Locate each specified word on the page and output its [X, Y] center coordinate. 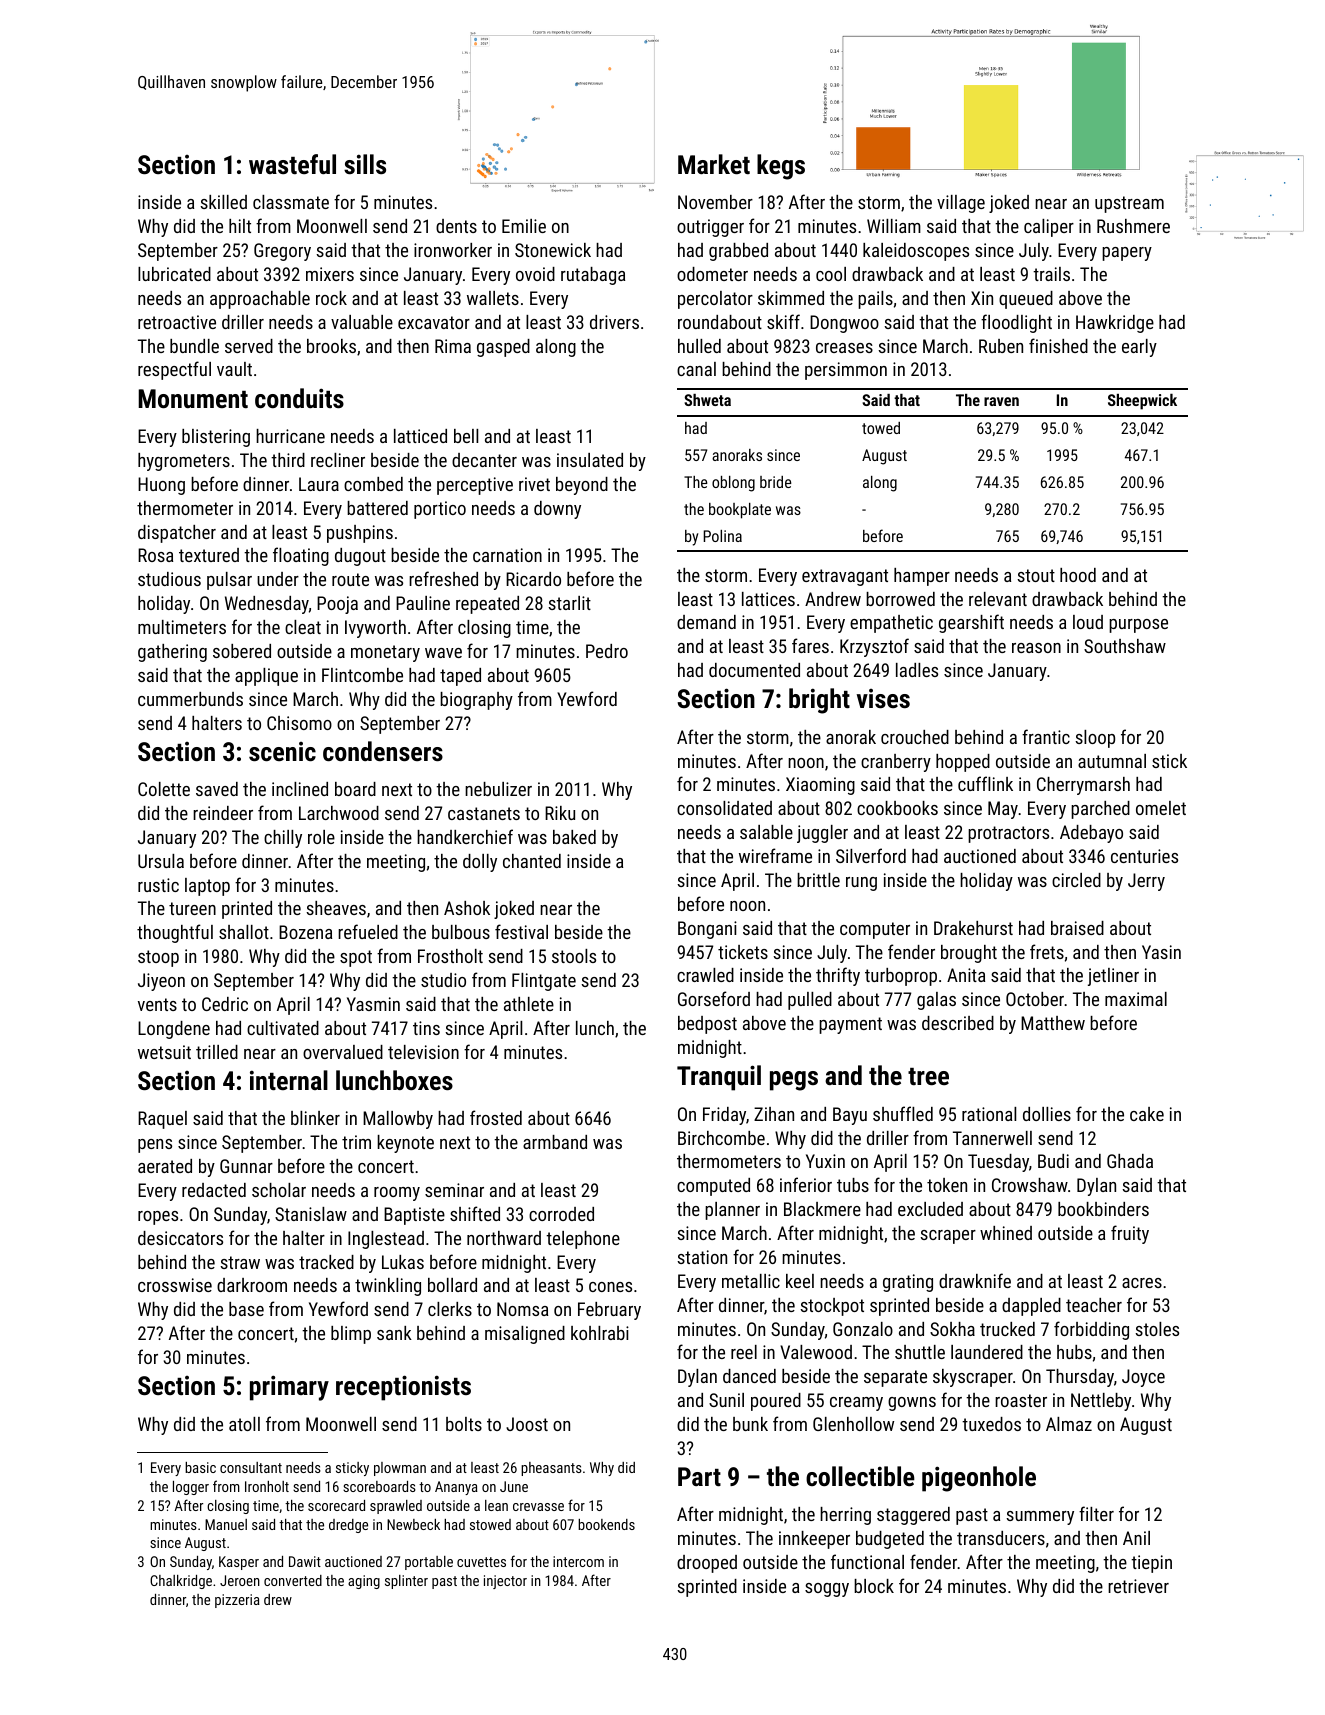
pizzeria [237, 1601]
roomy [397, 1194]
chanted [532, 861]
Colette [164, 789]
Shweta [707, 400]
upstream [1129, 204]
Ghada [1130, 1161]
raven [1001, 401]
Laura [319, 484]
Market [714, 164]
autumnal [1112, 761]
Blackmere [822, 1209]
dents [456, 226]
